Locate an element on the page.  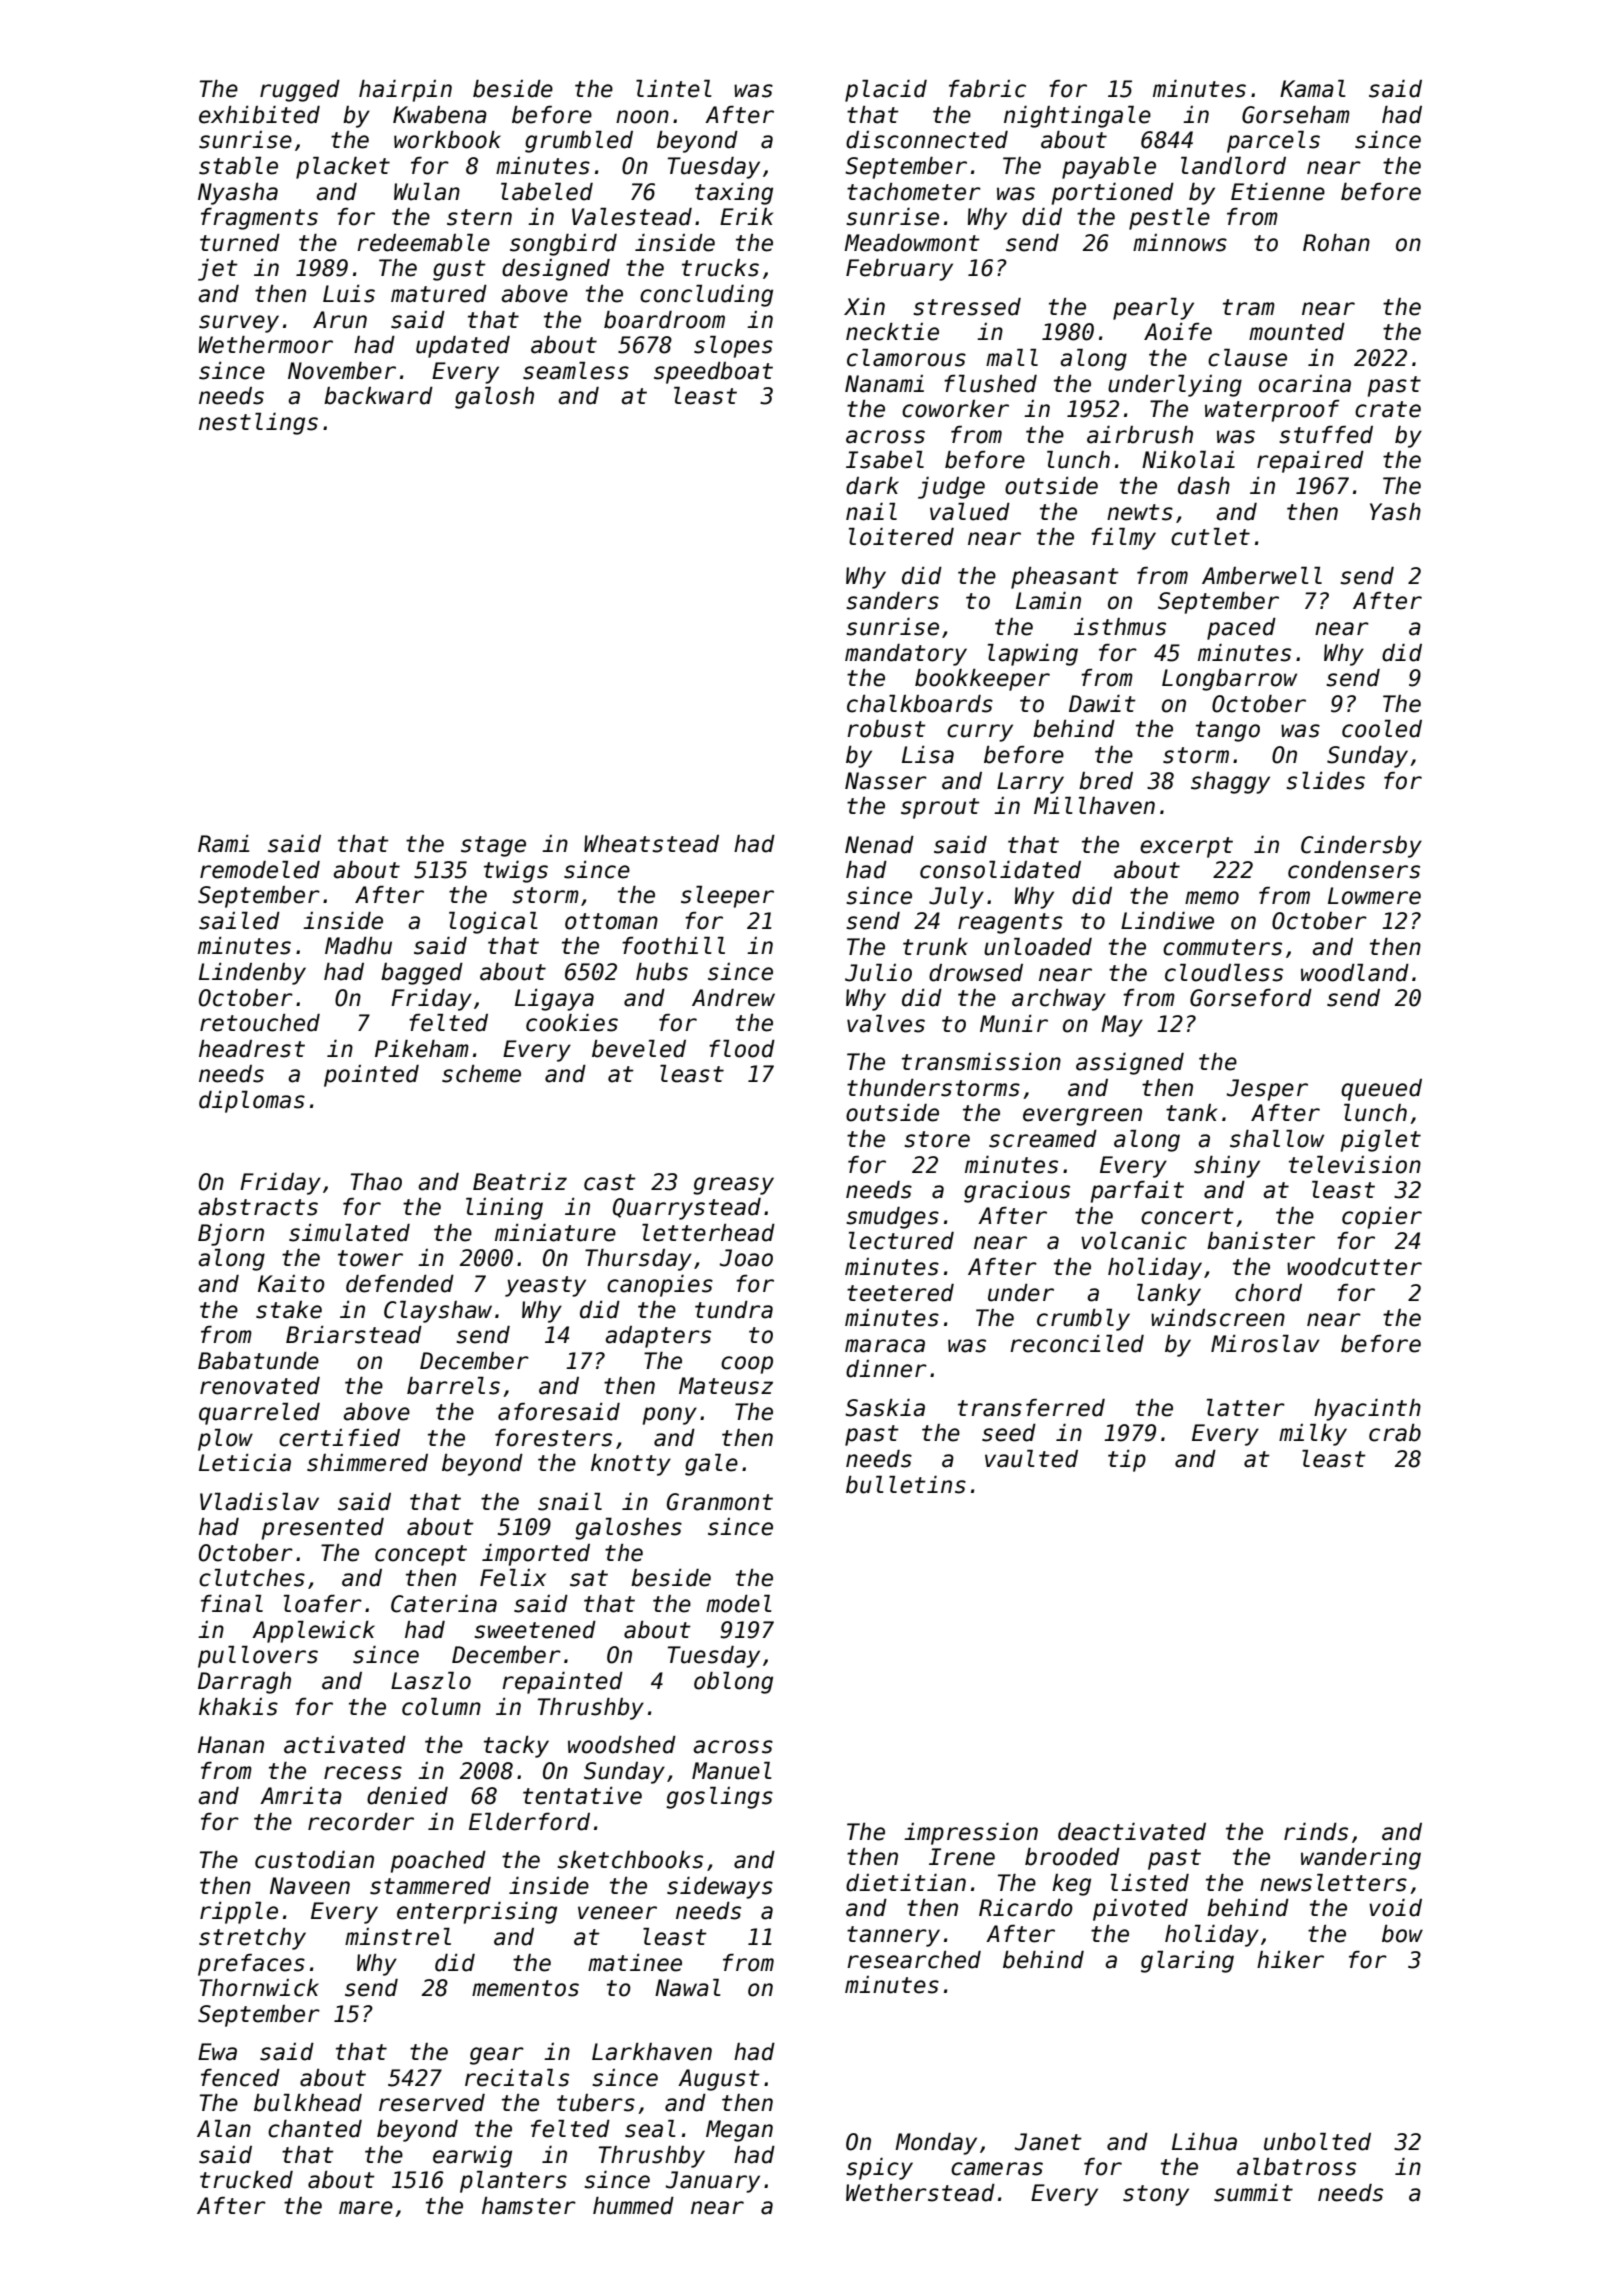
Thornwick is located at coordinates (259, 1988).
